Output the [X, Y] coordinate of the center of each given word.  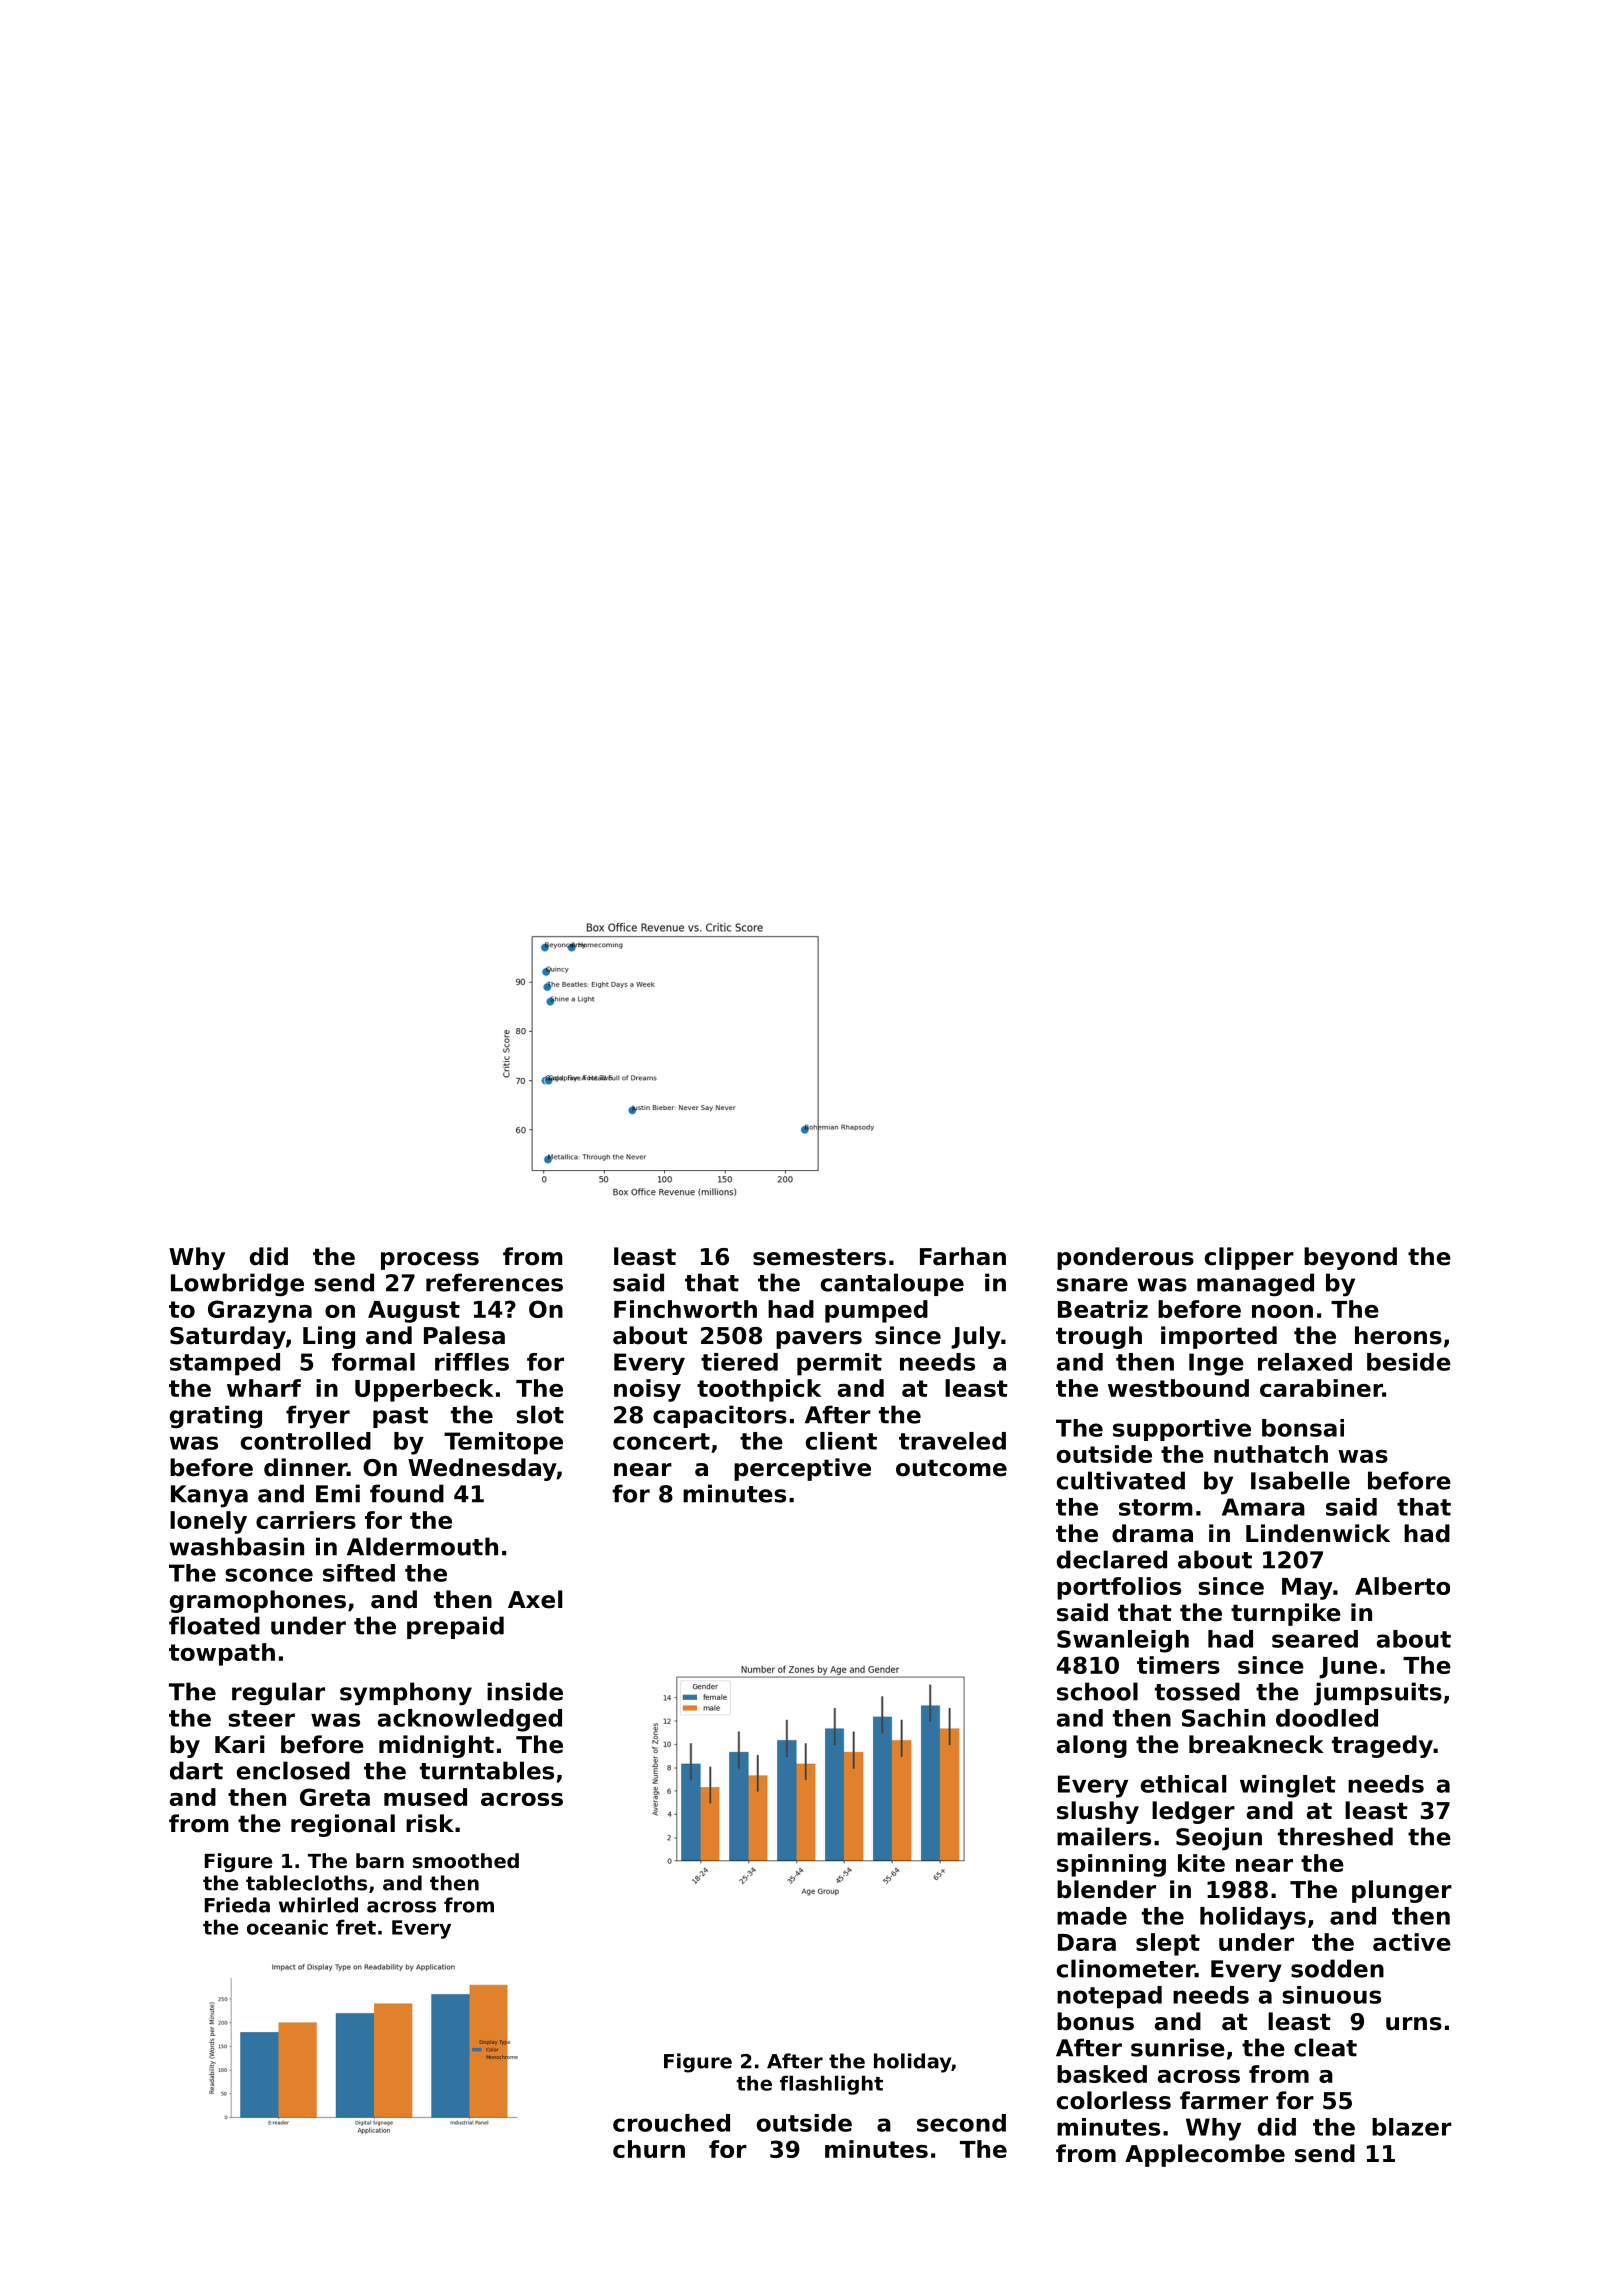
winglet [1288, 1786]
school [1097, 1691]
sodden [1337, 1968]
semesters [819, 1257]
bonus [1095, 2021]
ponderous [1125, 1258]
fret [356, 1927]
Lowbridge [237, 1284]
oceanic [287, 1927]
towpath [222, 1654]
